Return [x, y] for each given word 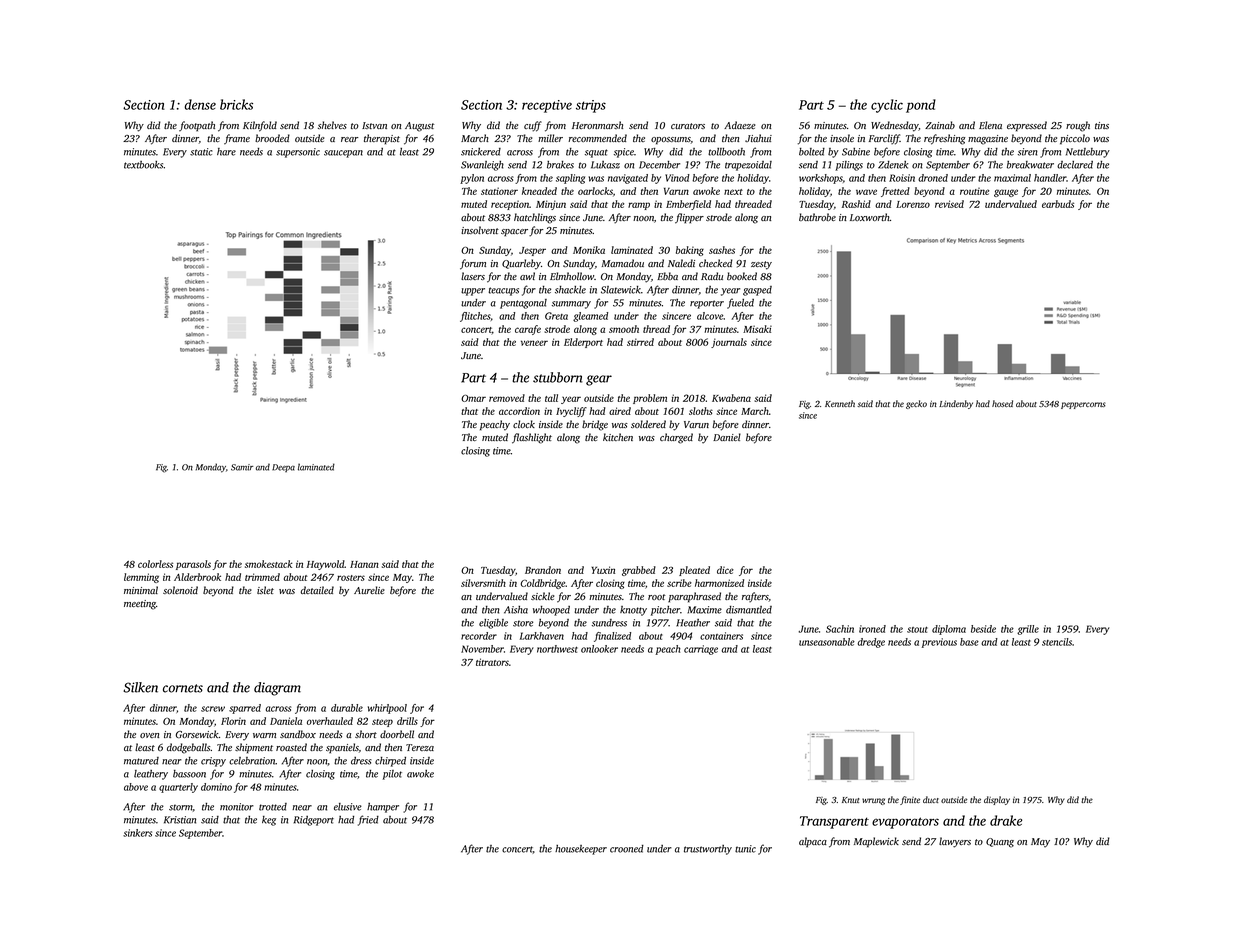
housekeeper [581, 850]
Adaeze [739, 125]
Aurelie [369, 590]
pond [921, 106]
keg [269, 821]
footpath [197, 126]
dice [725, 570]
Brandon [543, 570]
